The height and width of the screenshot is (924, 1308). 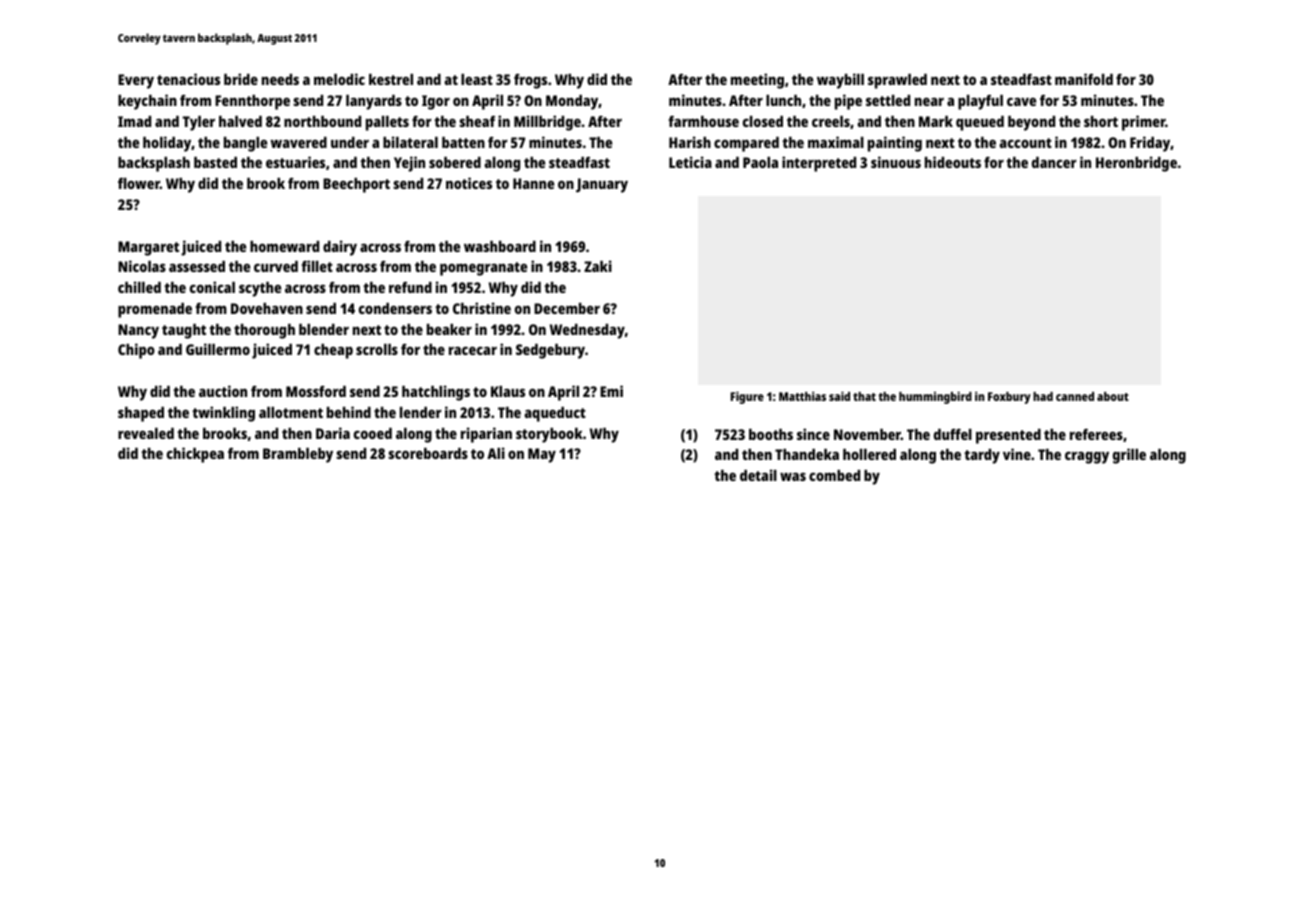 What do you see at coordinates (136, 81) in the screenshot?
I see `Every` at bounding box center [136, 81].
